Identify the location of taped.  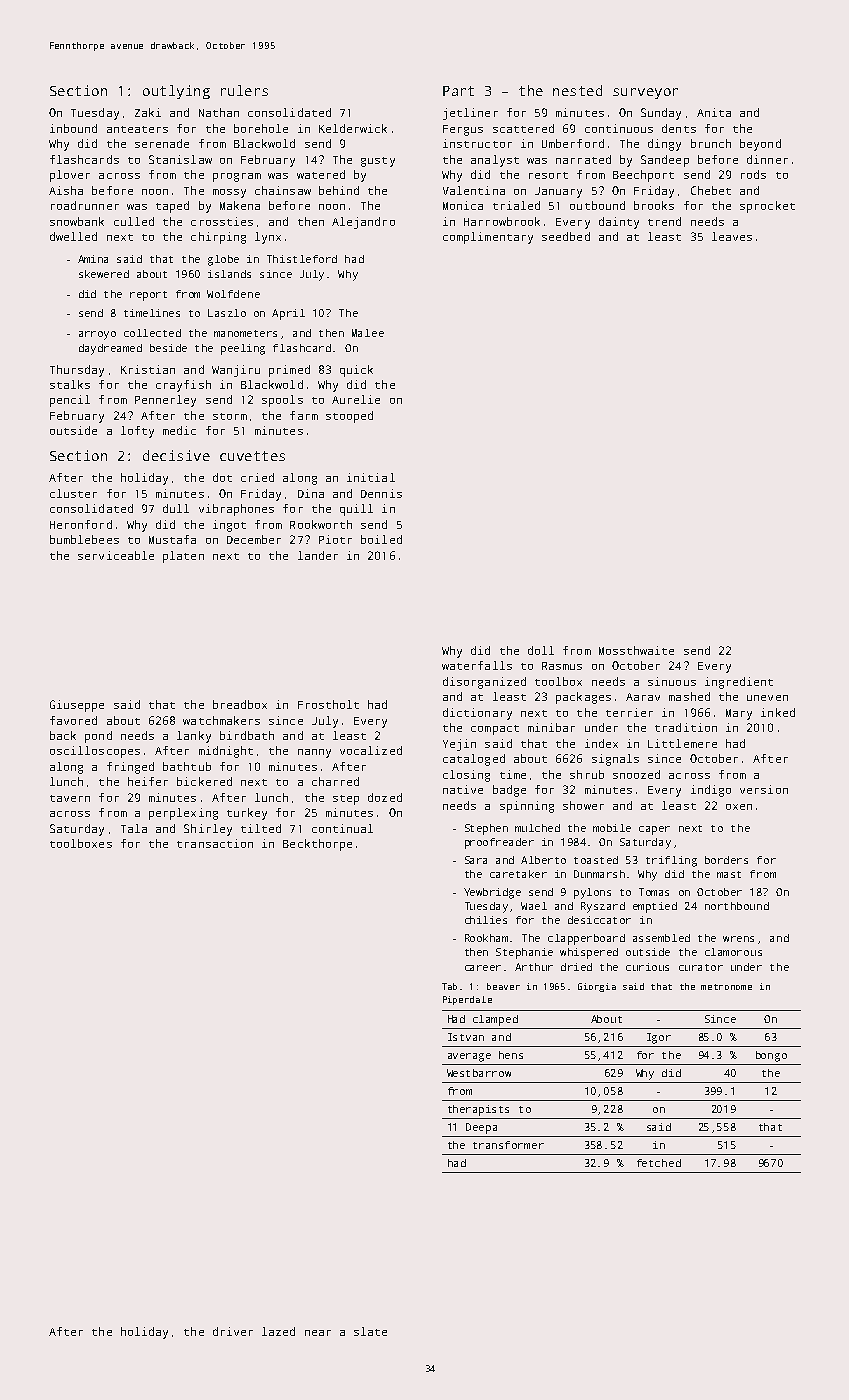
(172, 207).
